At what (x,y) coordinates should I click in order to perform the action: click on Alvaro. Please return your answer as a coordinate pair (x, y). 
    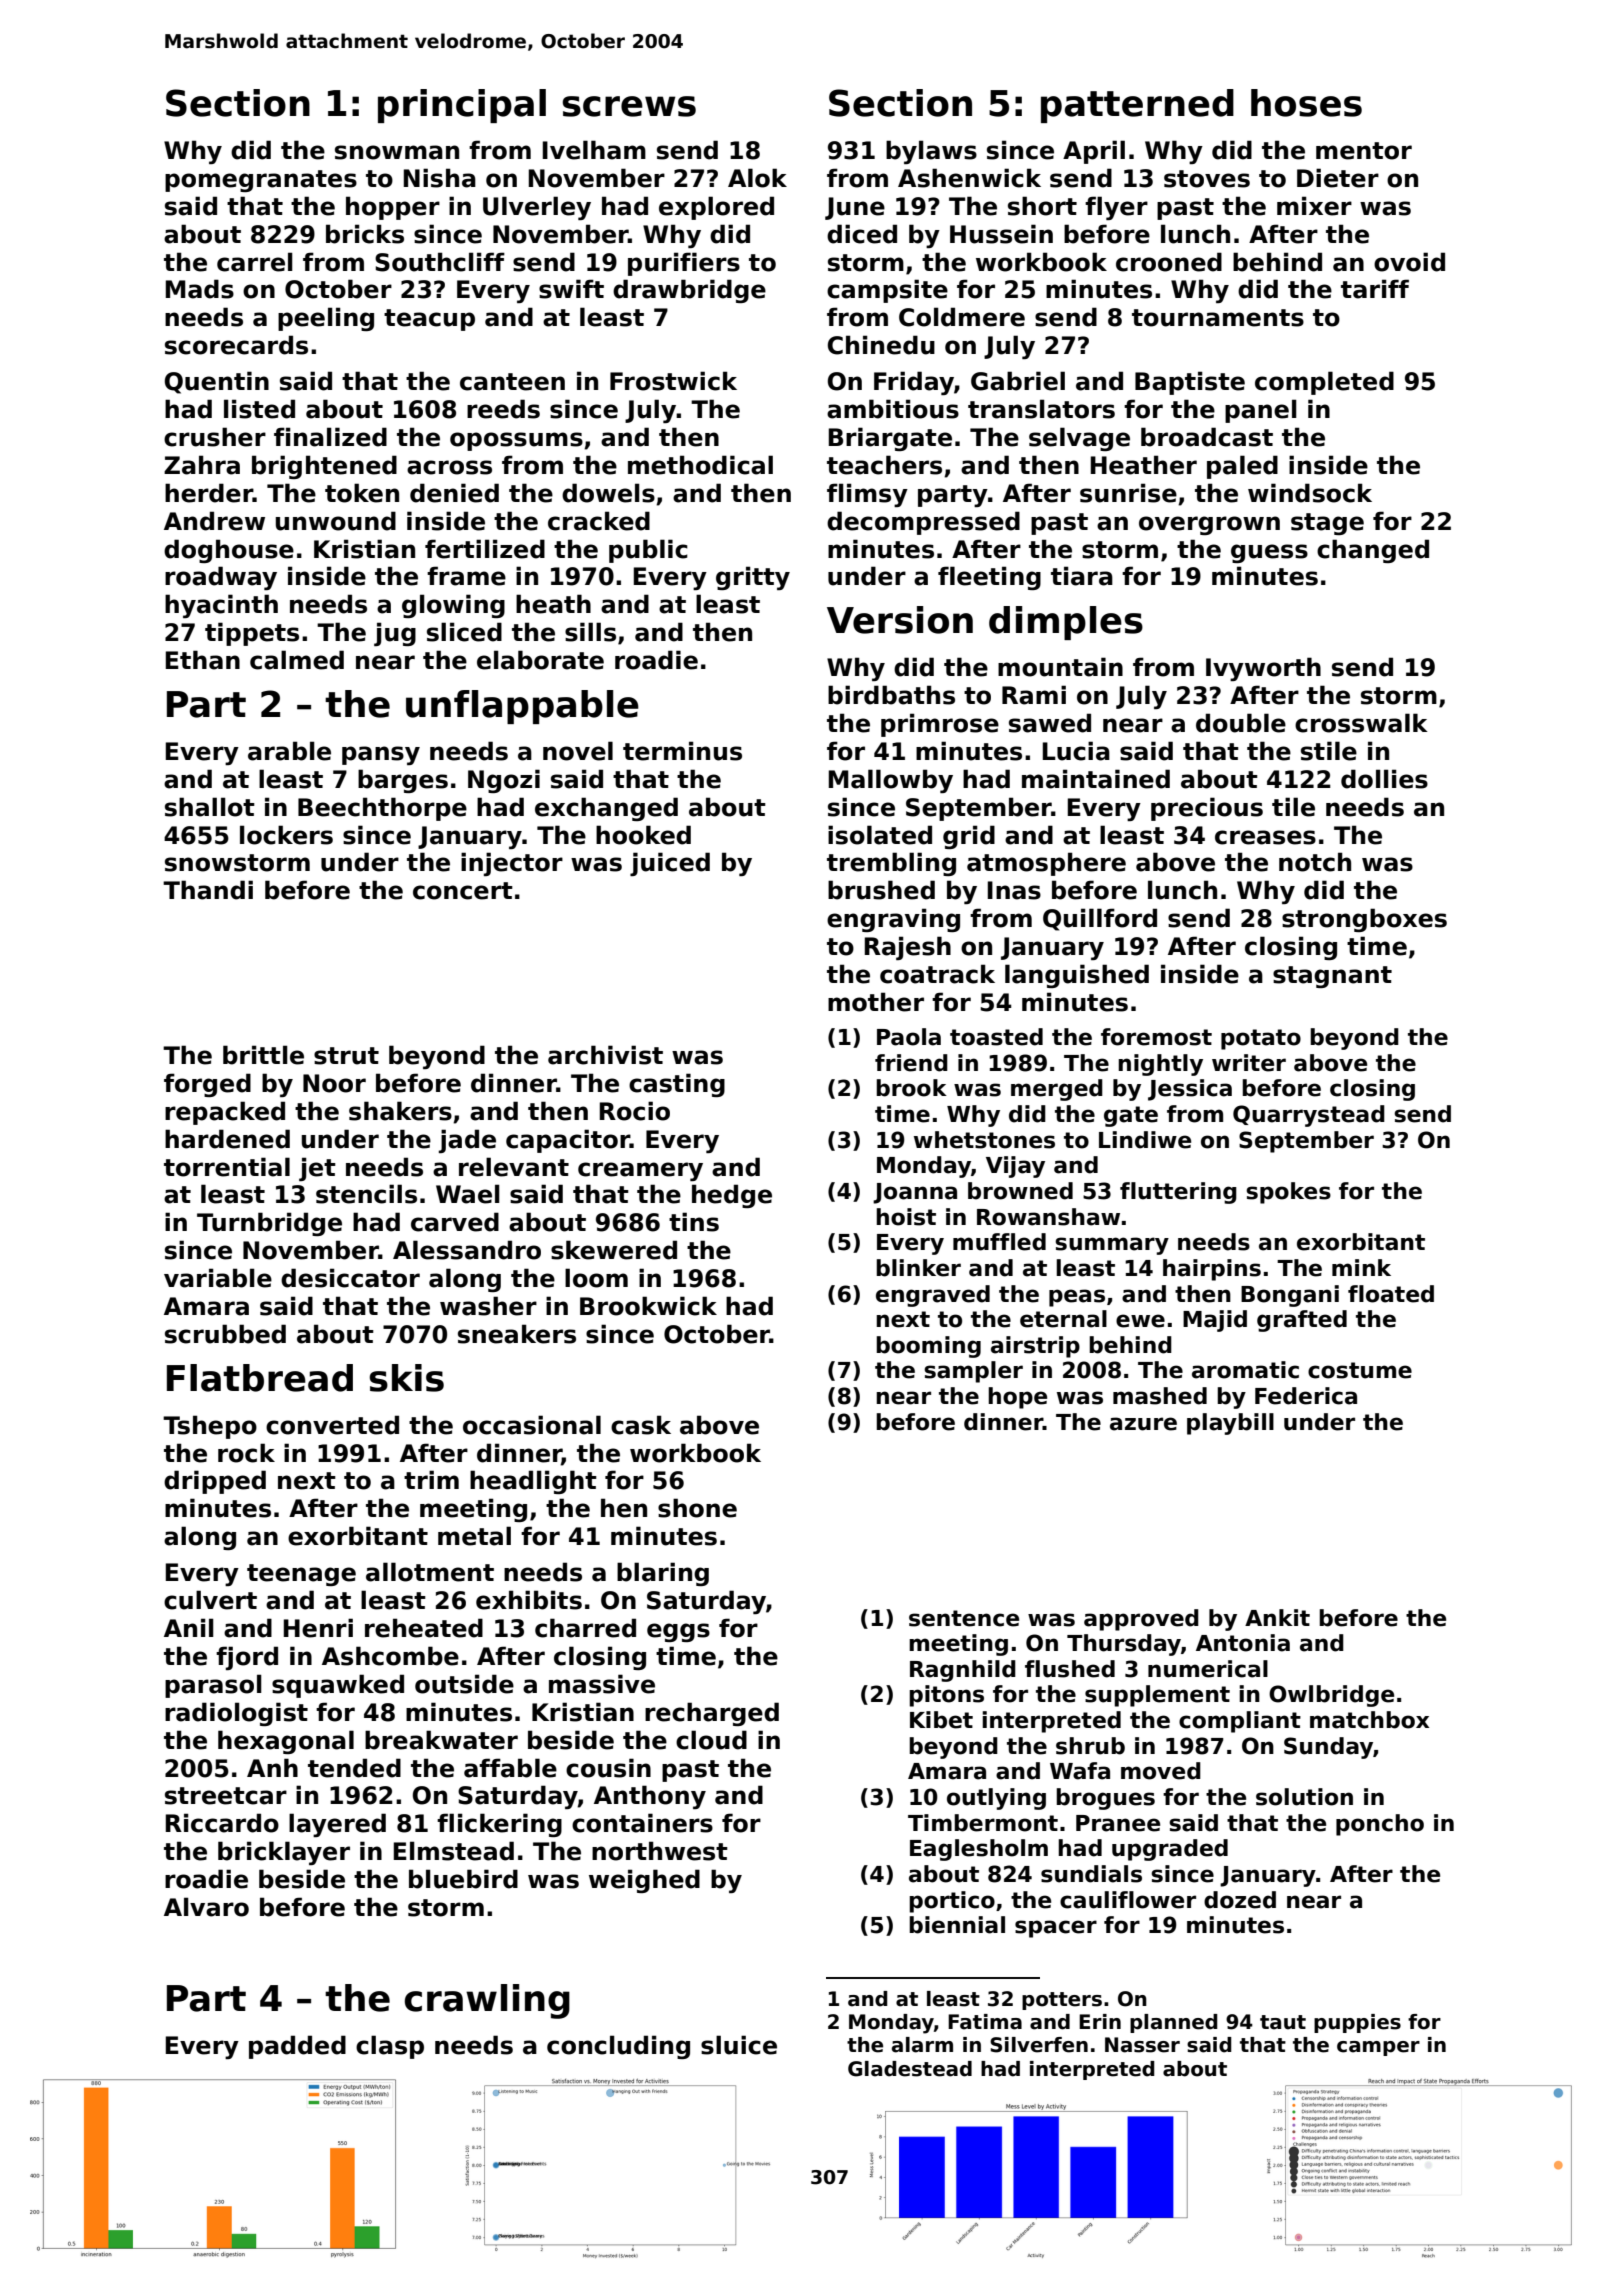
    Looking at the image, I should click on (206, 1907).
